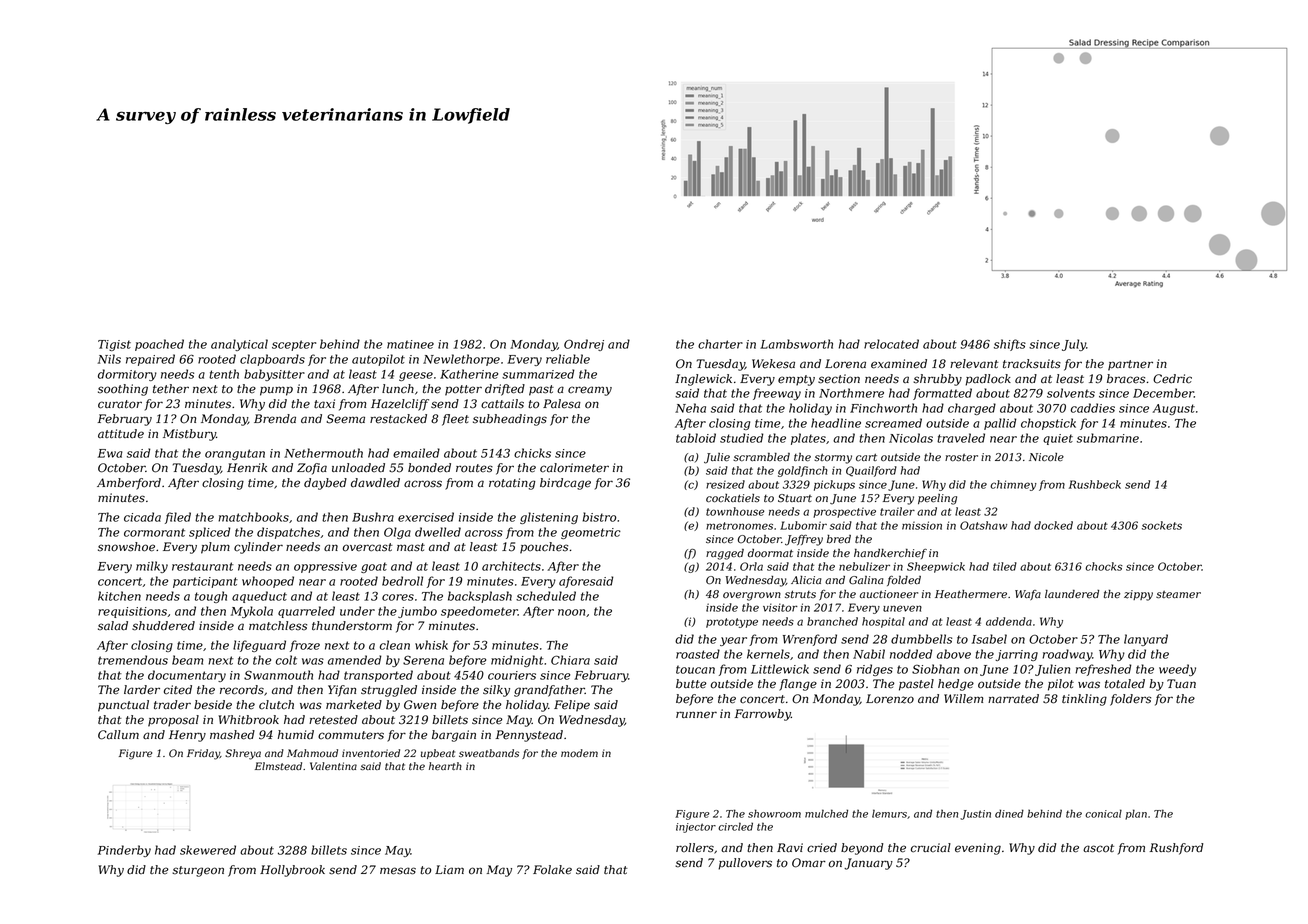 This screenshot has width=1308, height=924. Describe the element at coordinates (198, 871) in the screenshot. I see `sturgeon` at that location.
